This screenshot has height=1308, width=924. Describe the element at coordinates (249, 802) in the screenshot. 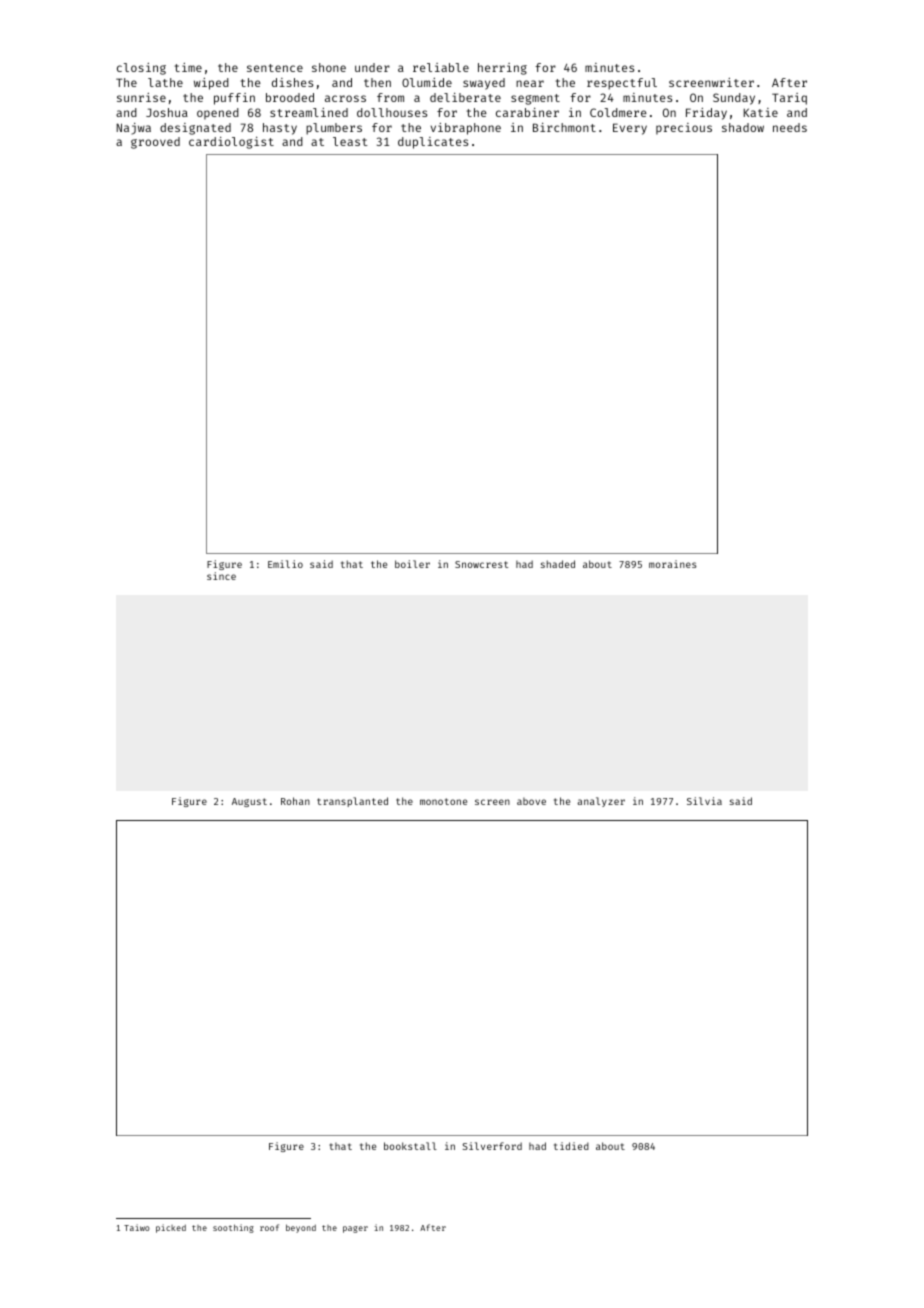

I see `August` at that location.
